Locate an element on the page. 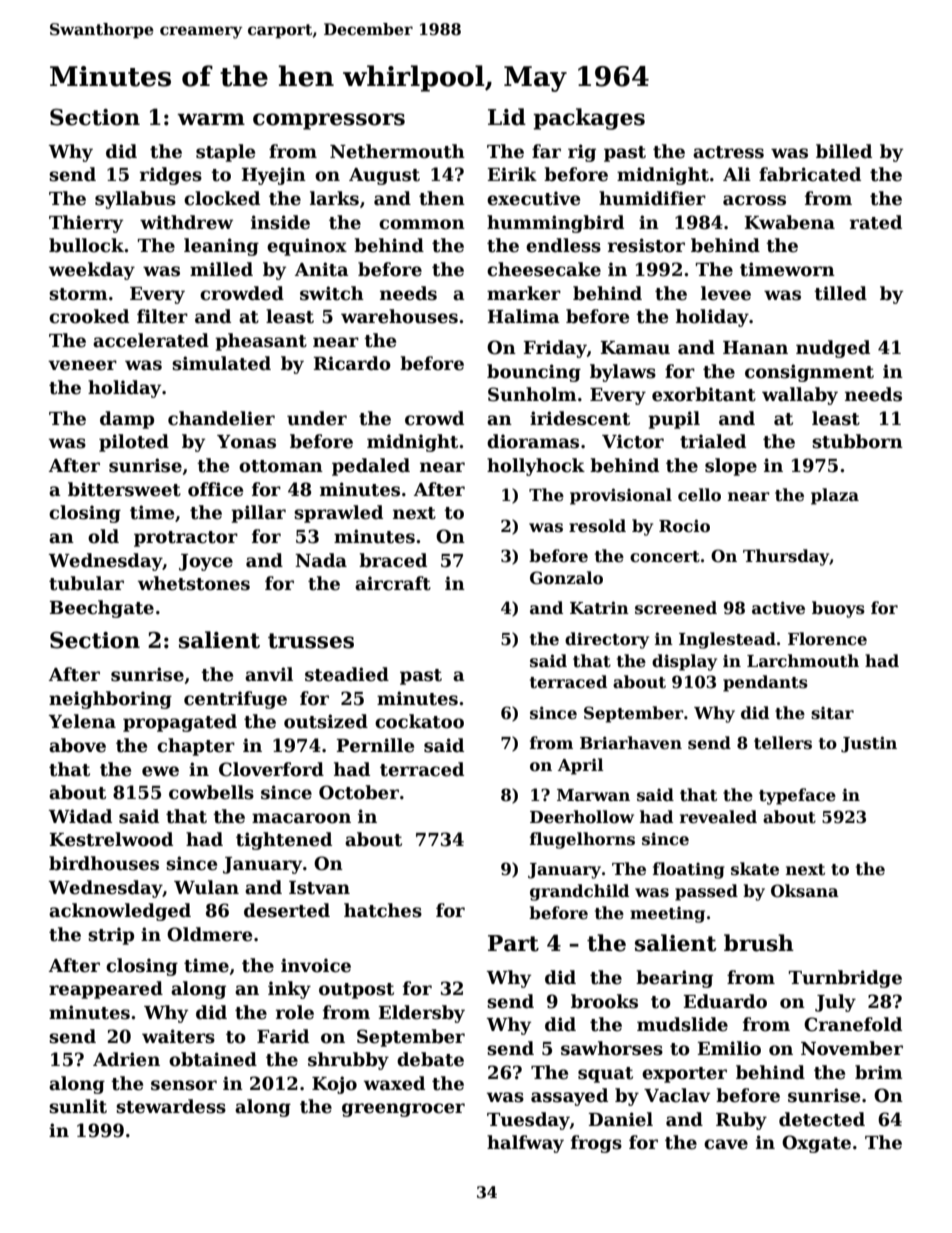  cockatoo is located at coordinates (419, 721).
